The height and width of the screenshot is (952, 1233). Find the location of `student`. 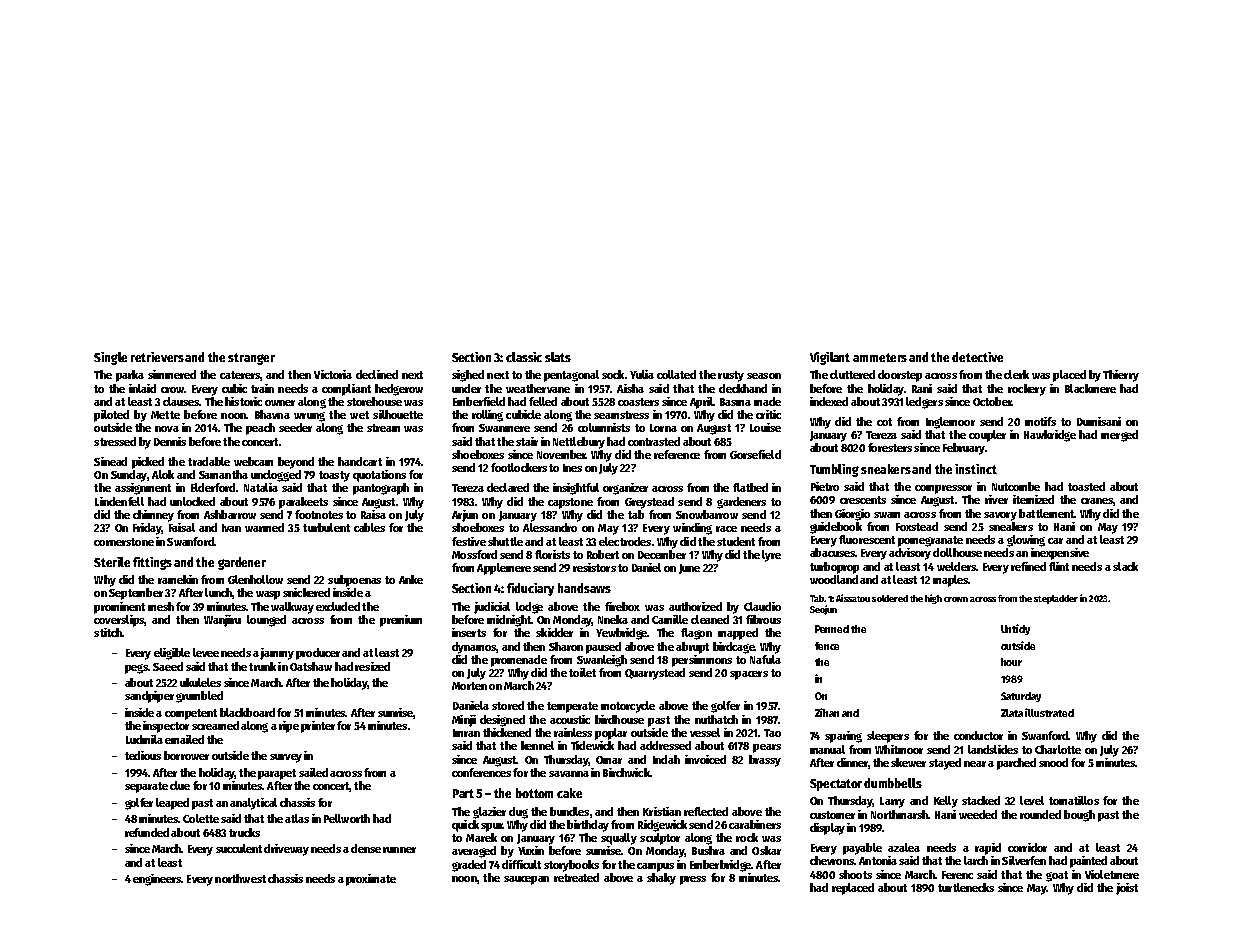

student is located at coordinates (736, 541).
